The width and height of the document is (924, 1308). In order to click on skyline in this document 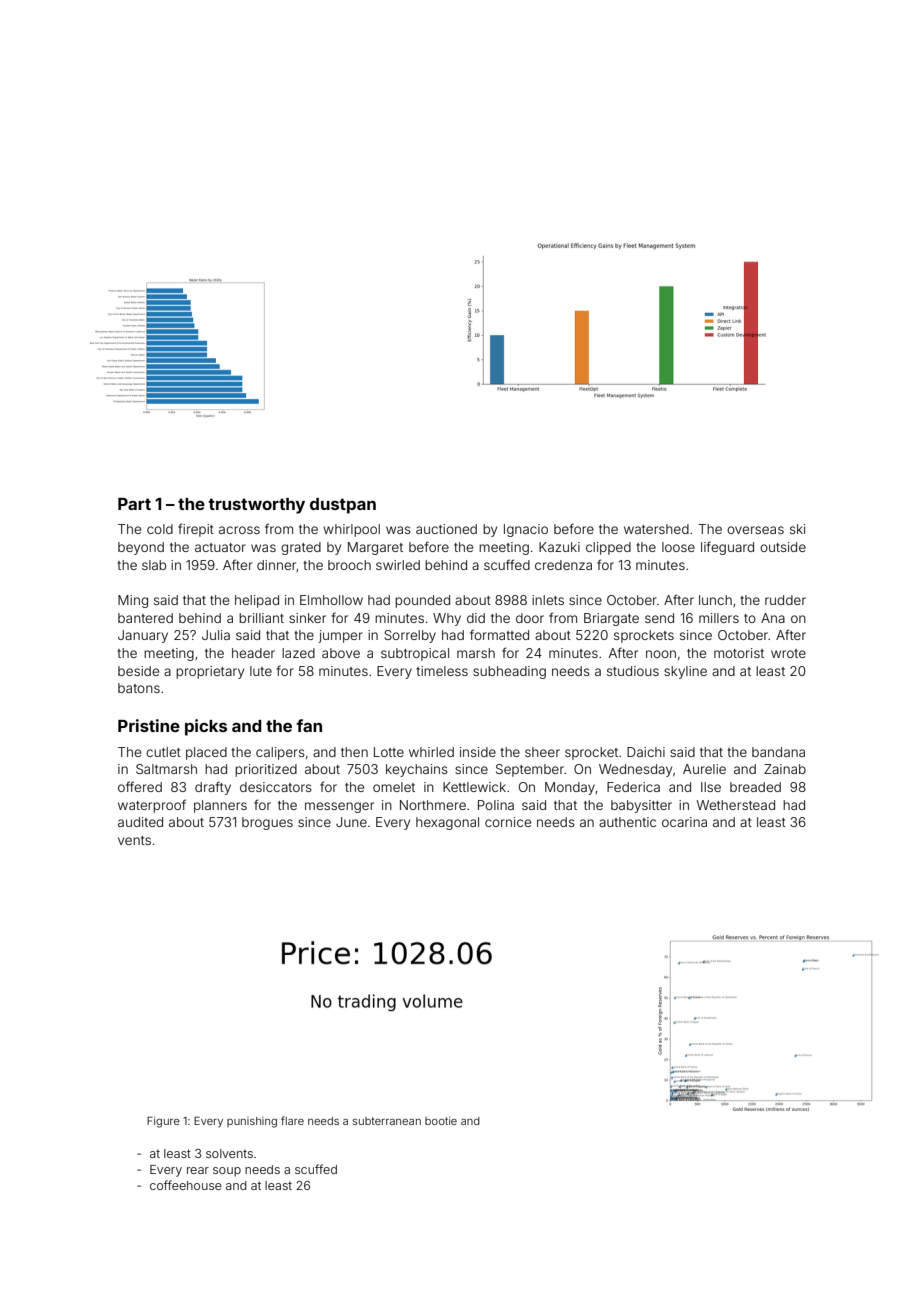, I will do `click(685, 672)`.
